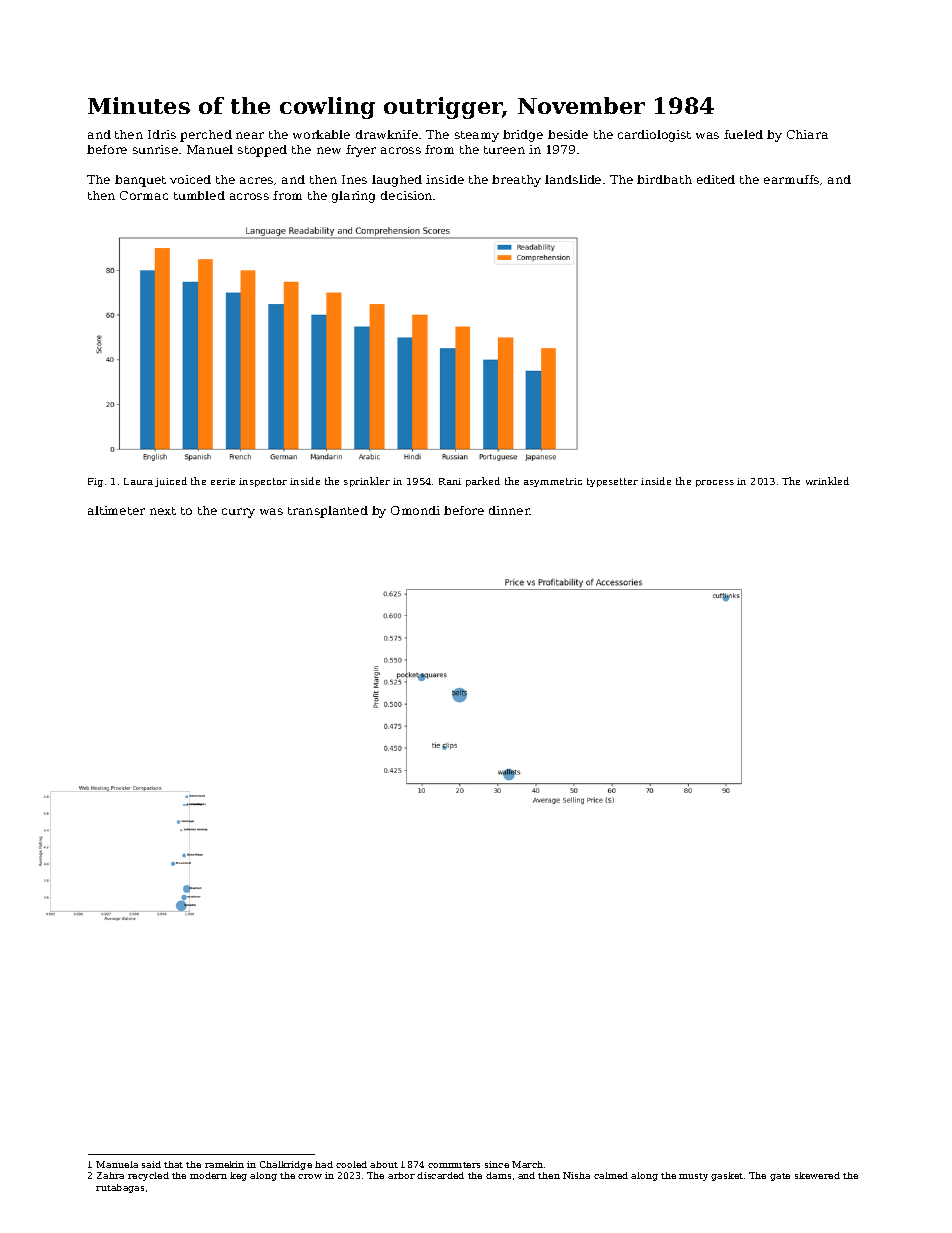 This page has width=952, height=1233. What do you see at coordinates (151, 1164) in the page?
I see `said` at bounding box center [151, 1164].
